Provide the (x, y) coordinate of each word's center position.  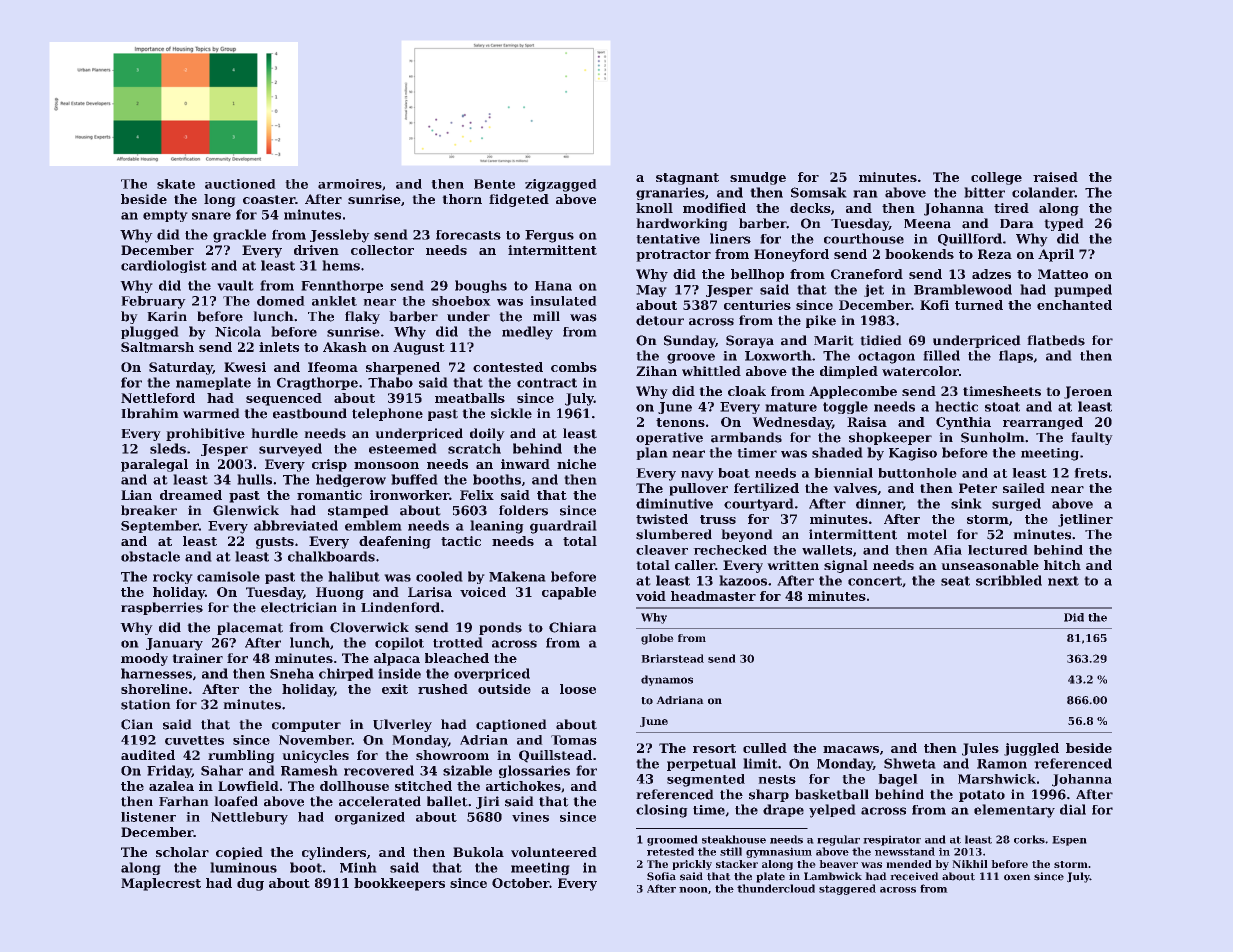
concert (875, 581)
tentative (668, 239)
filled (941, 355)
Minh (358, 867)
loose (578, 689)
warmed (211, 413)
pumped (1083, 290)
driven (316, 250)
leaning (497, 527)
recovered (379, 770)
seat (955, 581)
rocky (173, 577)
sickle (511, 413)
